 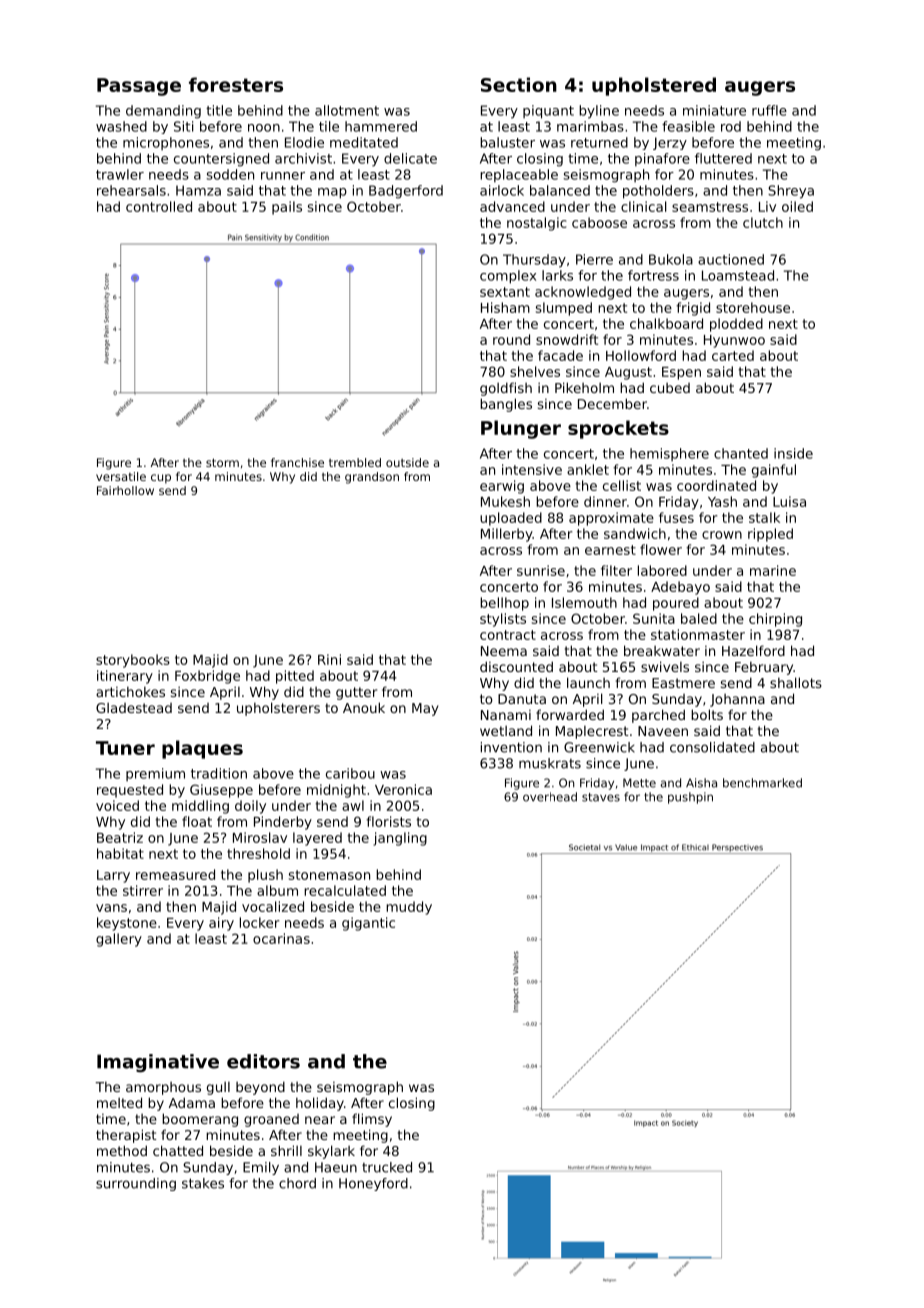 I want to click on Veronica, so click(x=403, y=789).
